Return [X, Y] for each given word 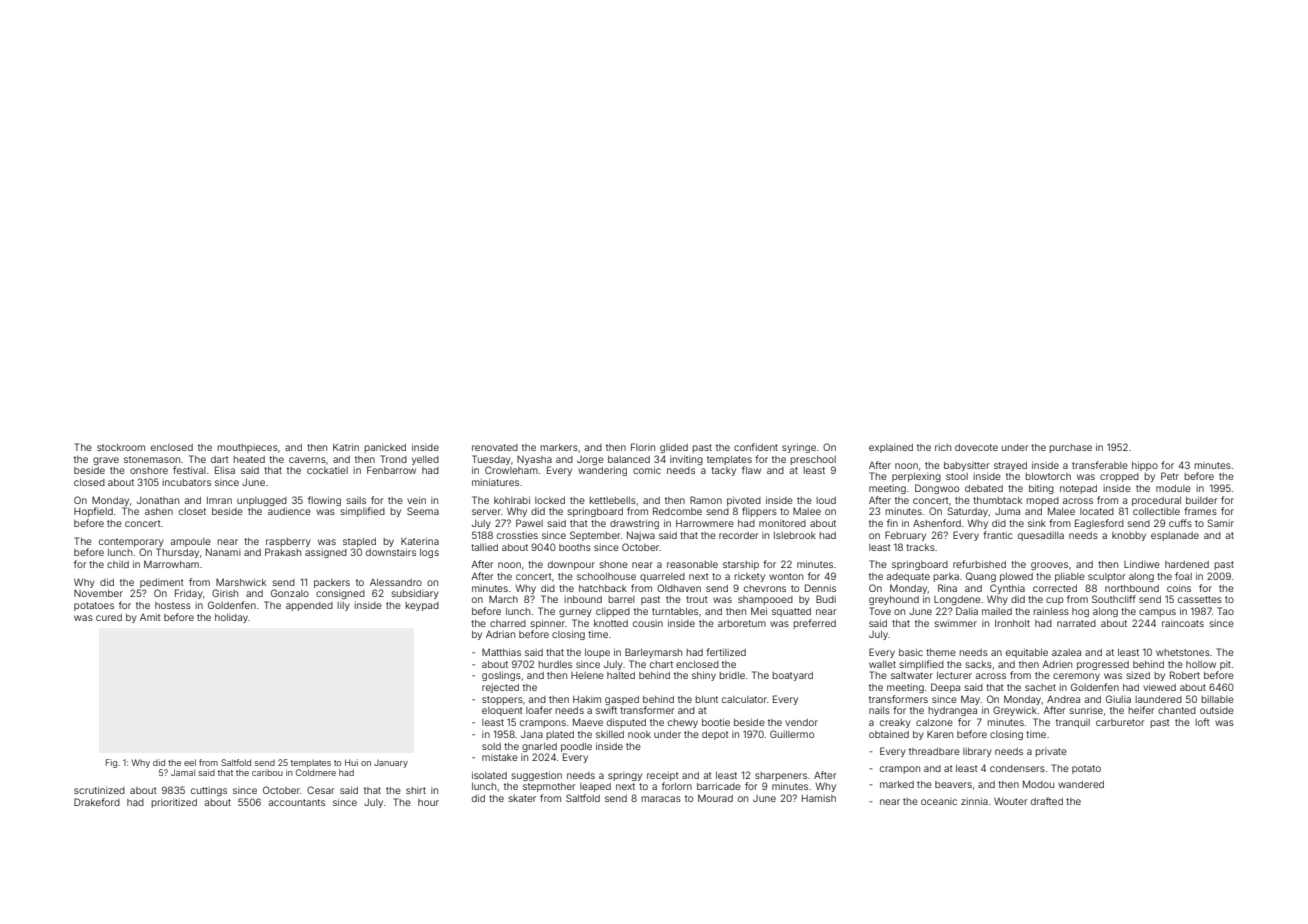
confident [756, 447]
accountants [297, 802]
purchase [1070, 448]
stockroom [121, 447]
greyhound [894, 600]
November [98, 593]
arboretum [742, 623]
